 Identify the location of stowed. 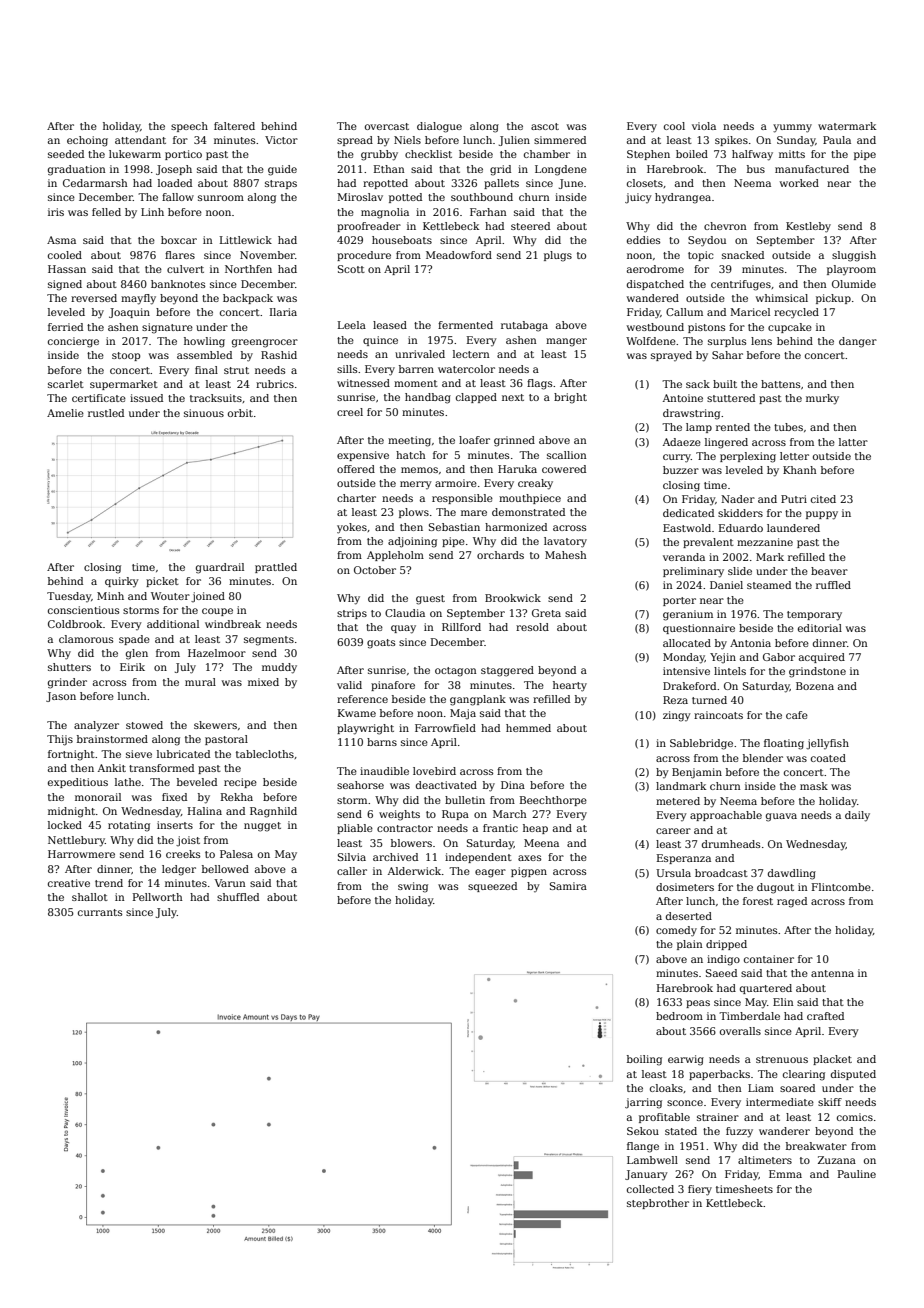
(144, 725).
